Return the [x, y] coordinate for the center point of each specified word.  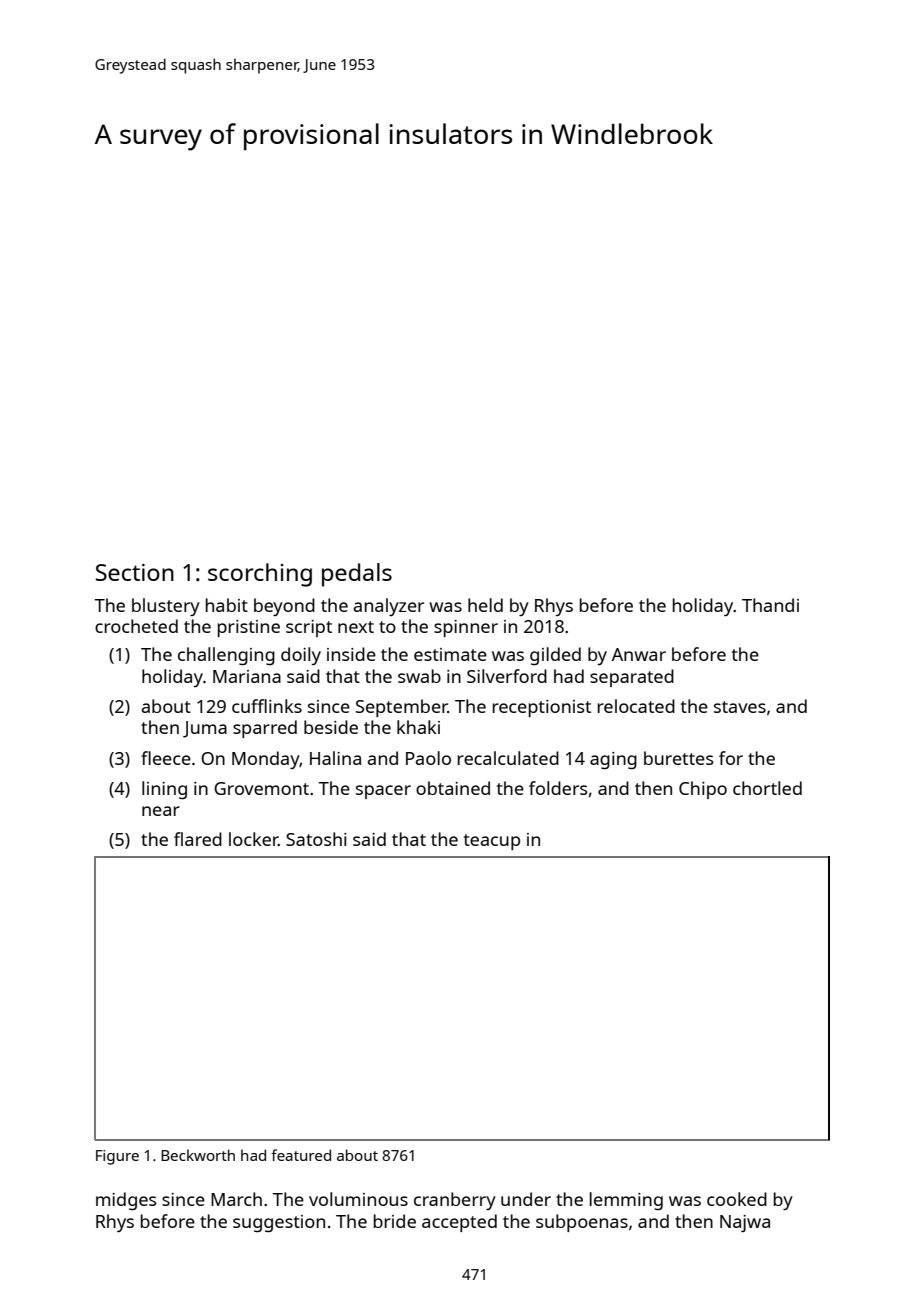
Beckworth [198, 1155]
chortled [767, 788]
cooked [737, 1199]
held [485, 605]
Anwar [639, 654]
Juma [205, 729]
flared [198, 839]
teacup [492, 842]
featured [301, 1155]
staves [740, 707]
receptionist [542, 708]
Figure [117, 1157]
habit [227, 605]
